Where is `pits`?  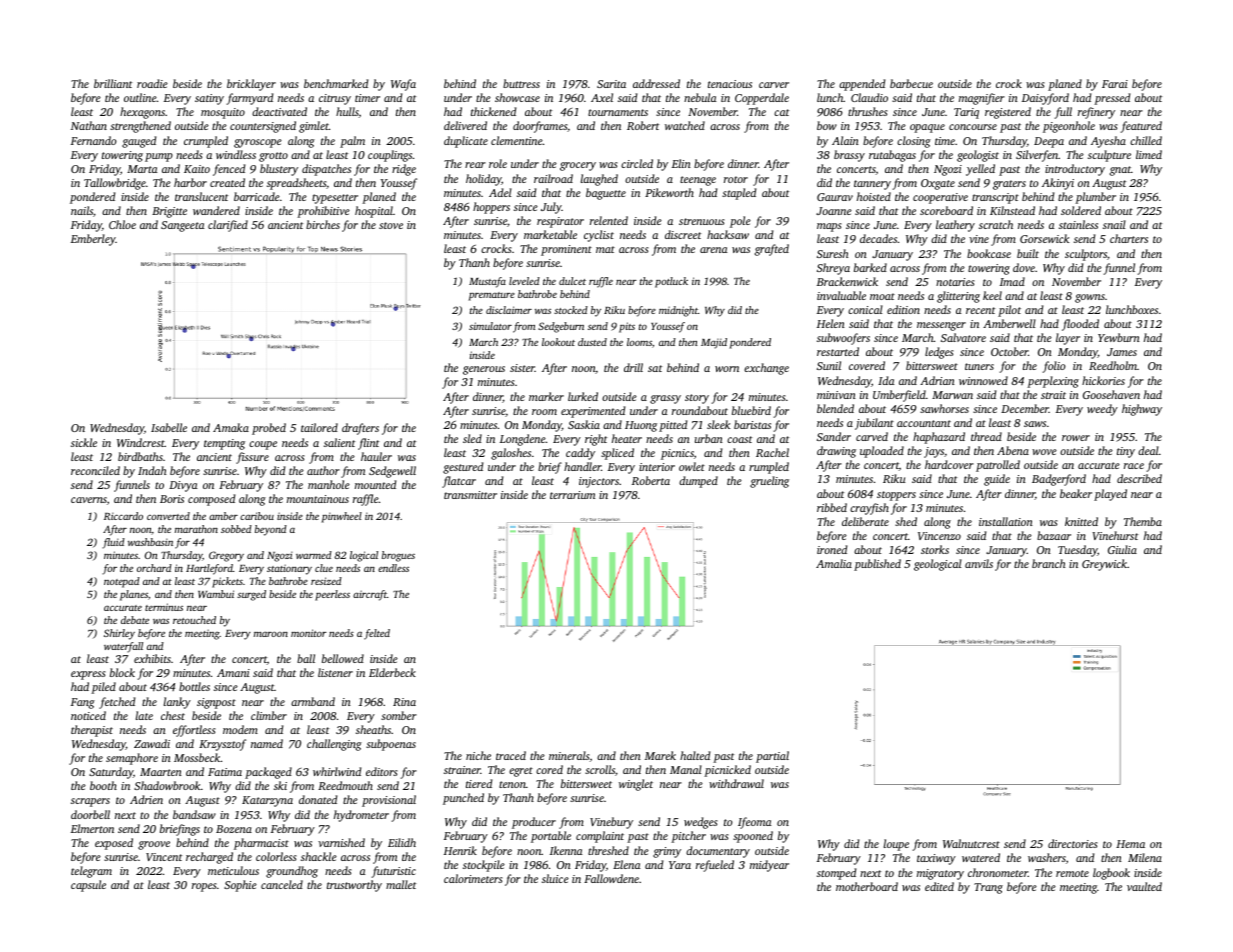
pits is located at coordinates (627, 327).
